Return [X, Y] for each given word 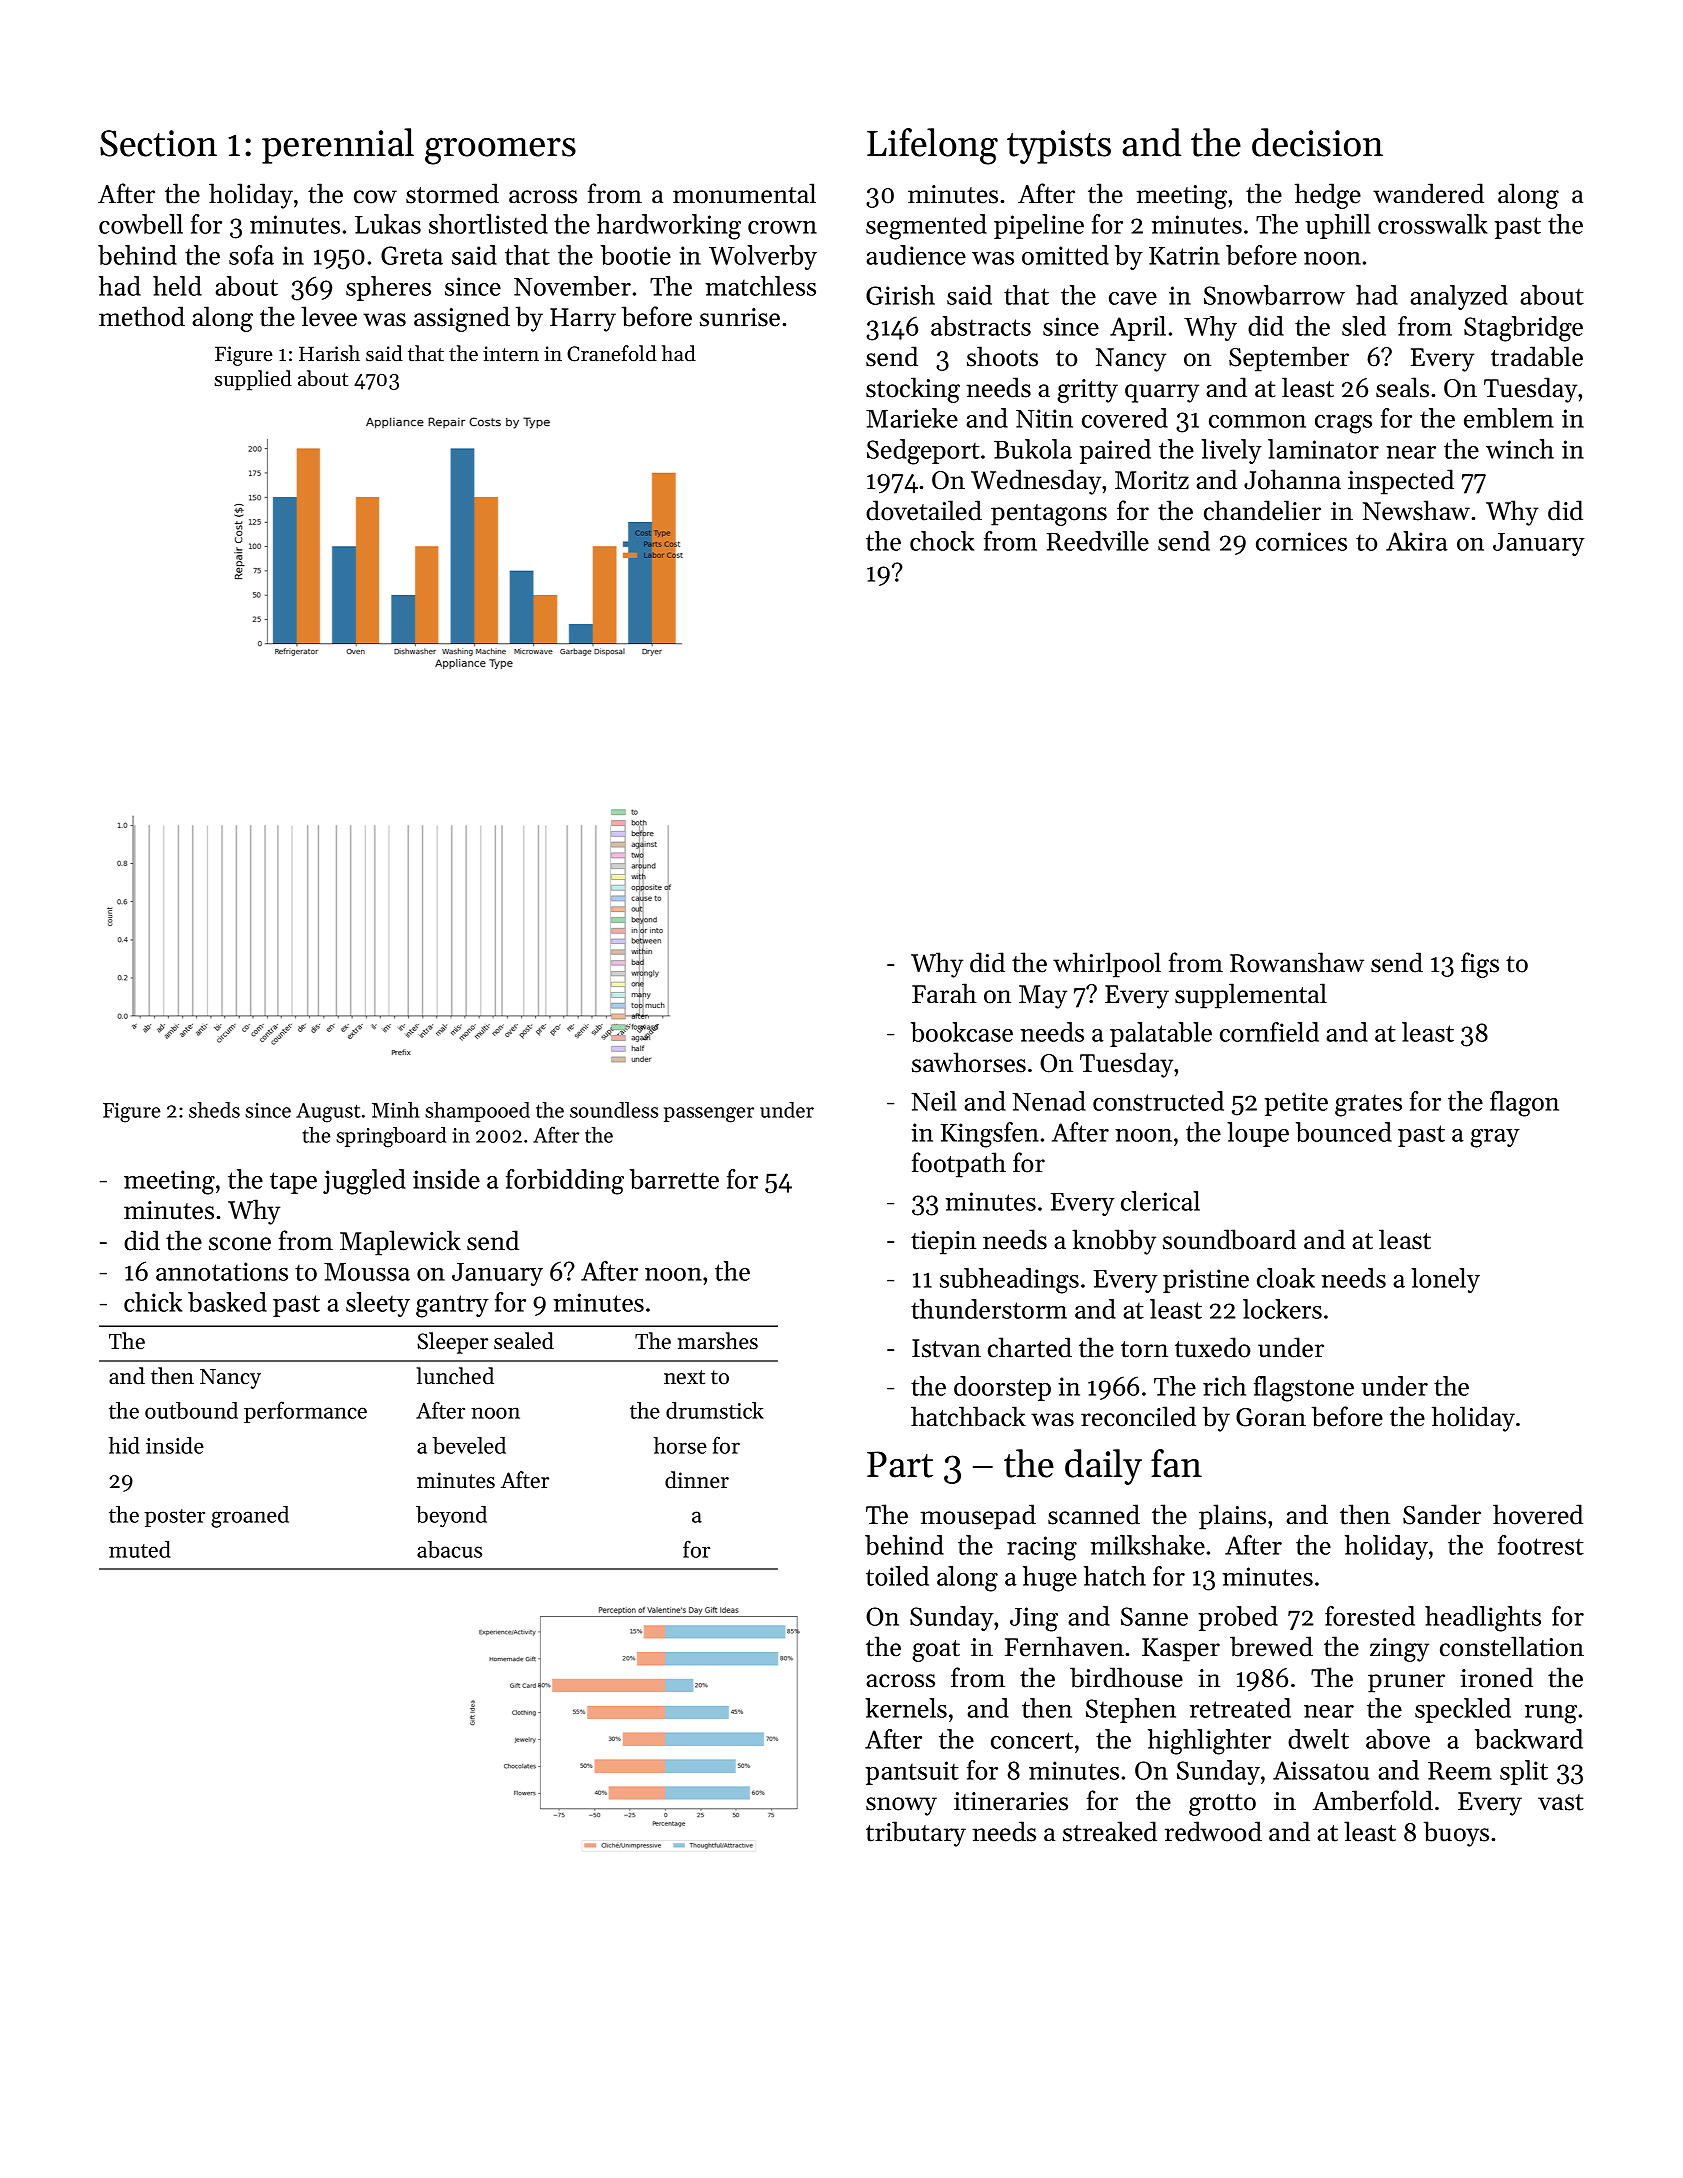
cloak [1286, 1278]
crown [782, 227]
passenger [709, 1115]
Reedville [1098, 541]
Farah [944, 993]
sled [1364, 326]
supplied [253, 380]
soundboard [1229, 1239]
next [684, 1377]
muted [140, 1549]
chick [153, 1302]
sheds [214, 1110]
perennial [338, 146]
